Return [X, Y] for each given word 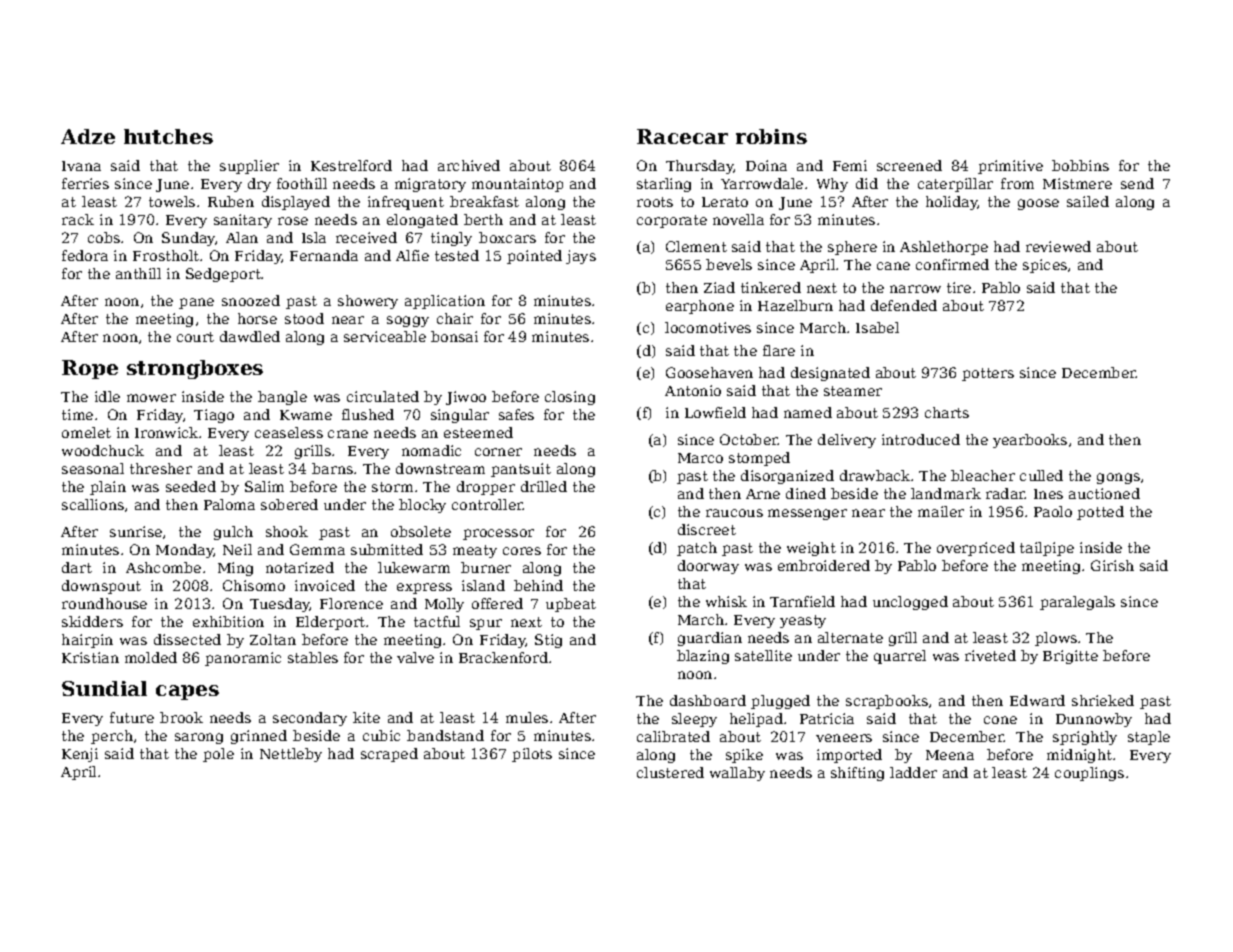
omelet [86, 432]
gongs [1118, 478]
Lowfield [715, 412]
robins [771, 136]
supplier [249, 167]
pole [218, 755]
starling [664, 185]
